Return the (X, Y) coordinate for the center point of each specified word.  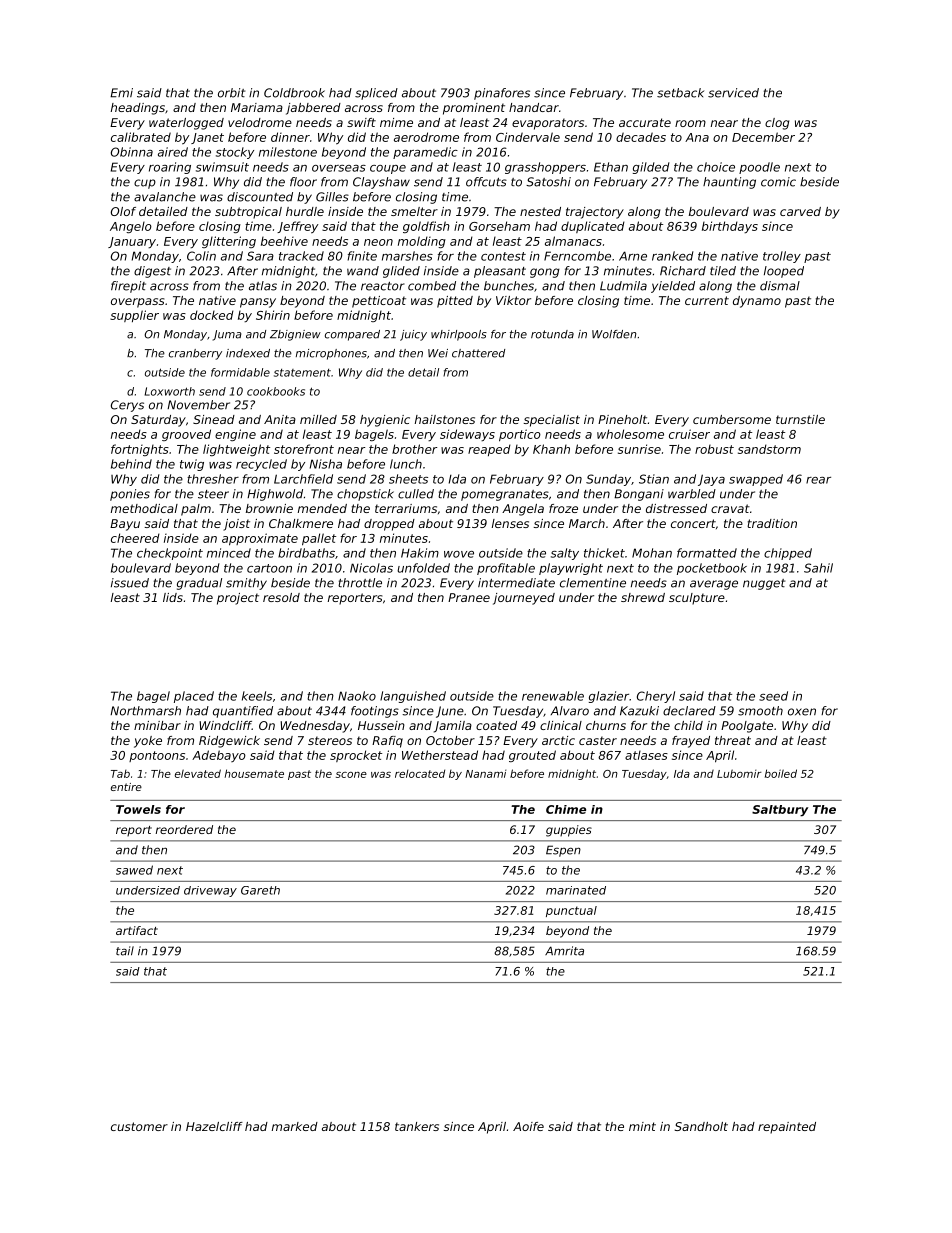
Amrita (564, 951)
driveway (210, 891)
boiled (781, 773)
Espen (563, 851)
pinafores (502, 94)
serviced (733, 93)
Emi (121, 93)
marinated (576, 890)
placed (194, 697)
